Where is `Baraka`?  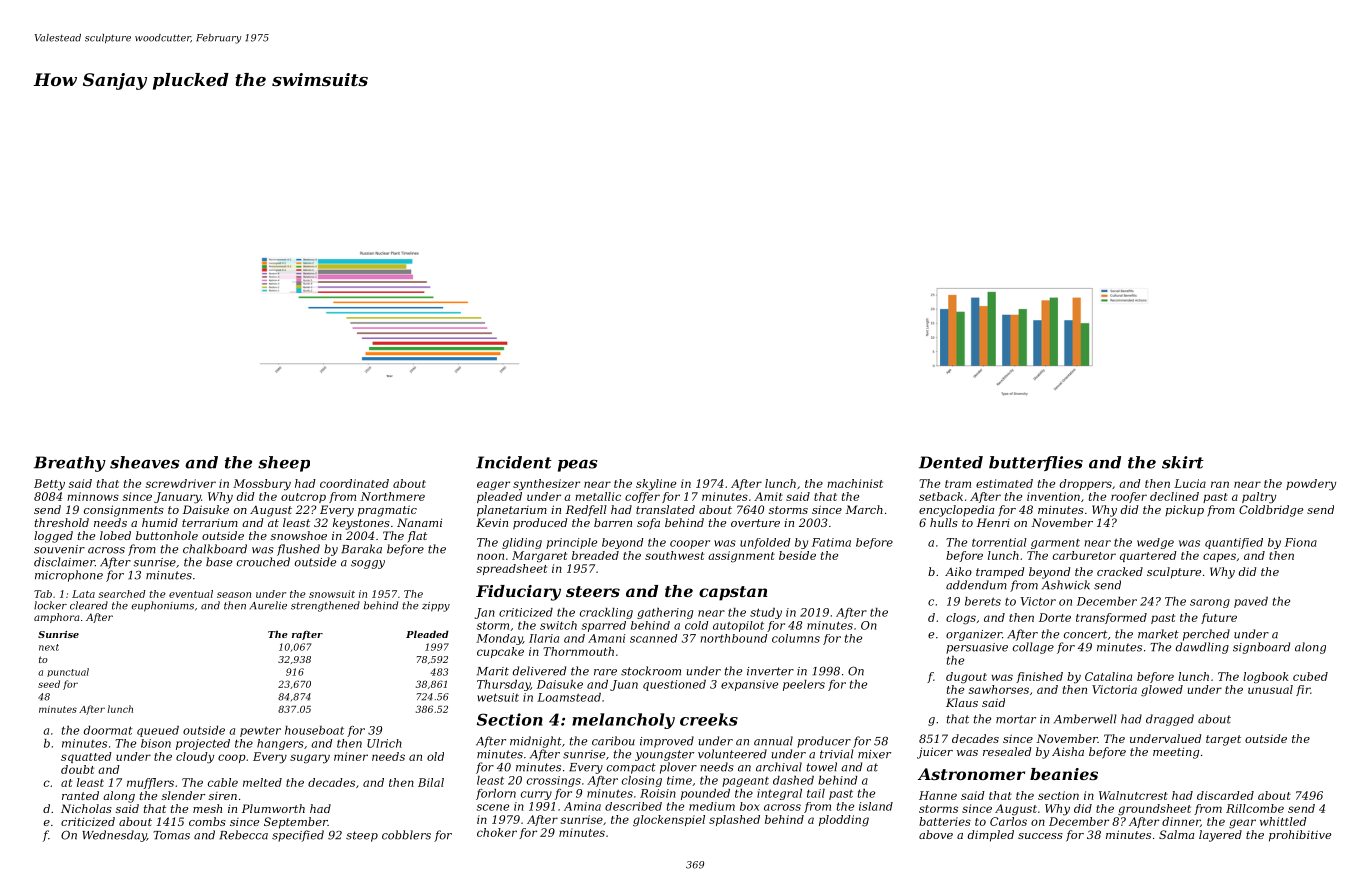
Baraka is located at coordinates (361, 549).
